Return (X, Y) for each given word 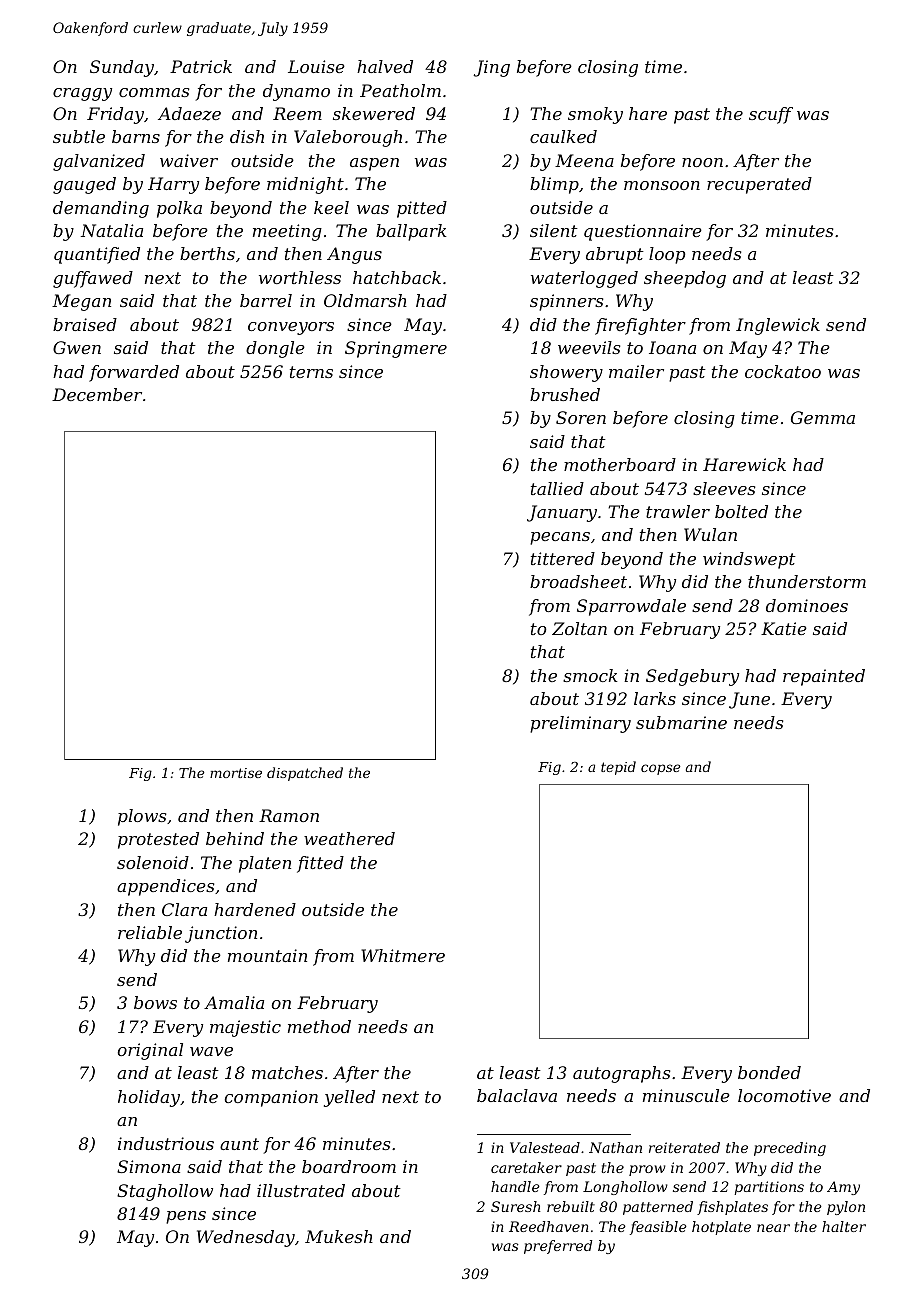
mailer (636, 371)
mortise (236, 773)
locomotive (784, 1095)
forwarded (134, 373)
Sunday (122, 68)
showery (566, 373)
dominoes (807, 605)
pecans (560, 538)
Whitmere (403, 955)
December (97, 394)
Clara (184, 909)
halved (385, 66)
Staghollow (165, 1192)
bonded (769, 1072)
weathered (349, 838)
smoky (595, 115)
